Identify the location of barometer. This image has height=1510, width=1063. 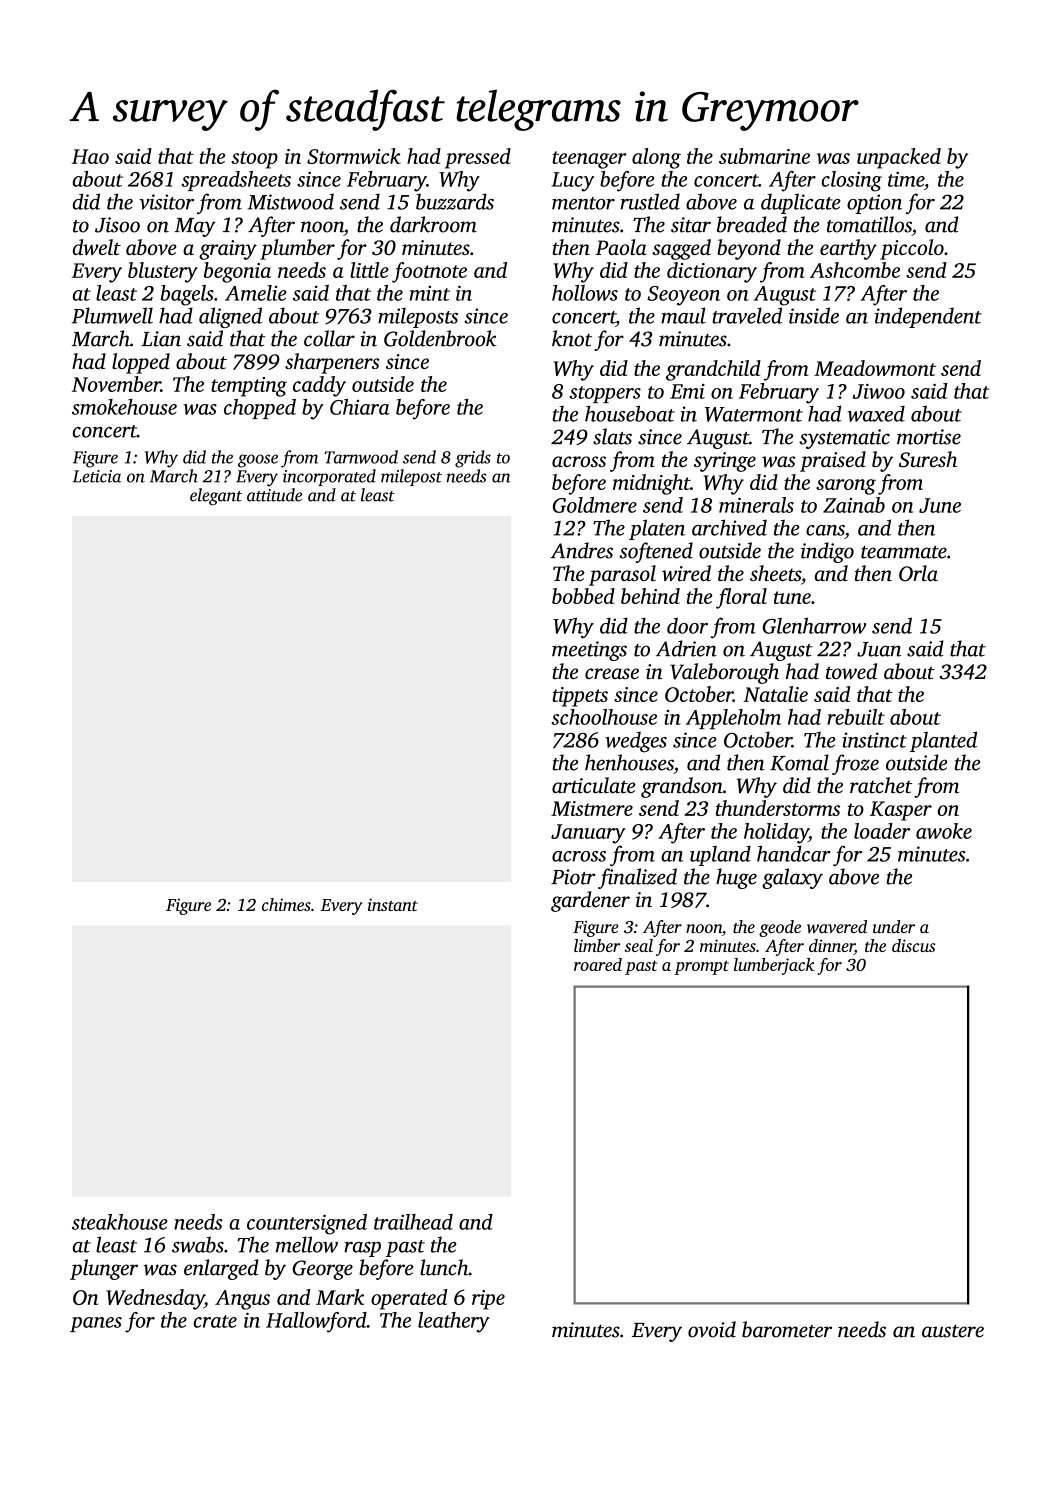
(787, 1329).
